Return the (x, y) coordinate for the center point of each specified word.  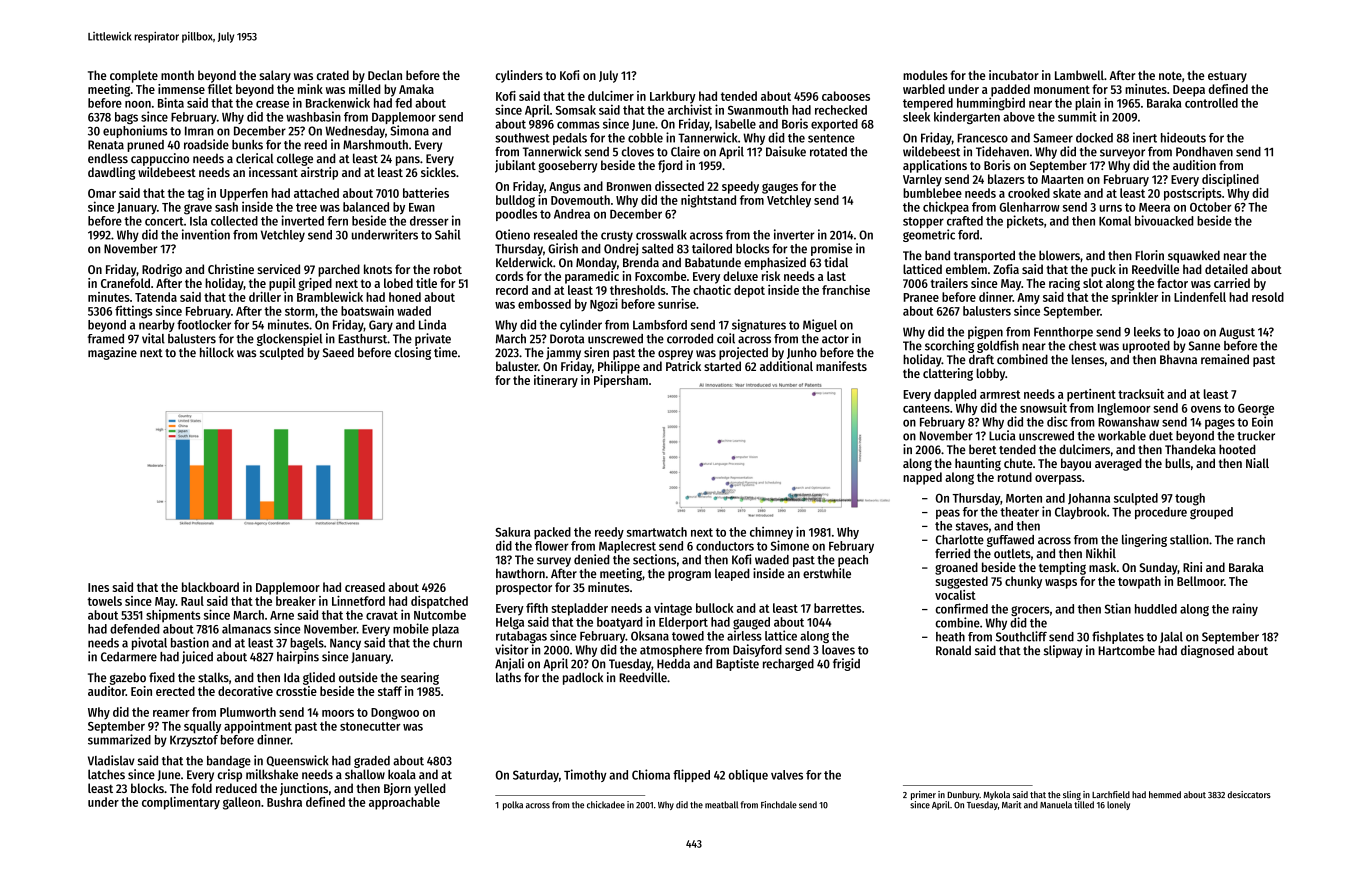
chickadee (606, 805)
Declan (385, 75)
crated (333, 75)
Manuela (1056, 805)
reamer (171, 713)
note (1170, 75)
